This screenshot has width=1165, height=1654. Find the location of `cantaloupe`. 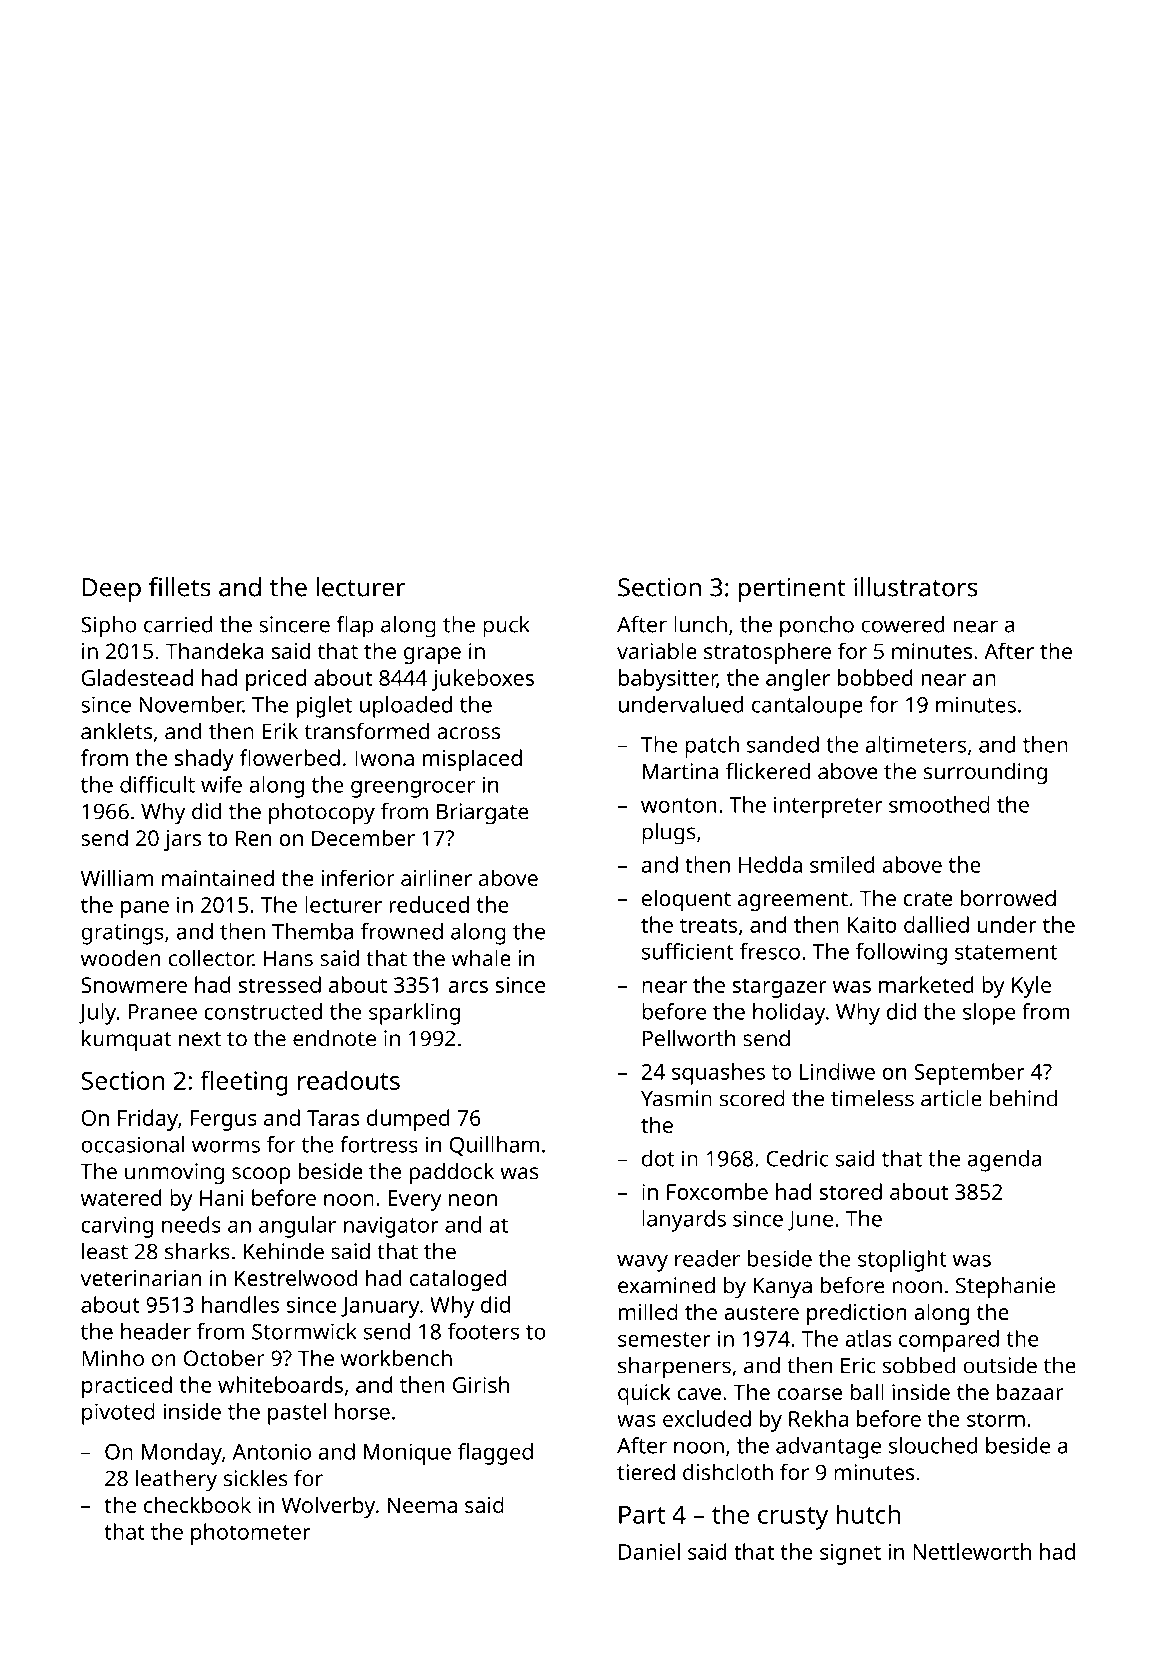

cantaloupe is located at coordinates (807, 707).
